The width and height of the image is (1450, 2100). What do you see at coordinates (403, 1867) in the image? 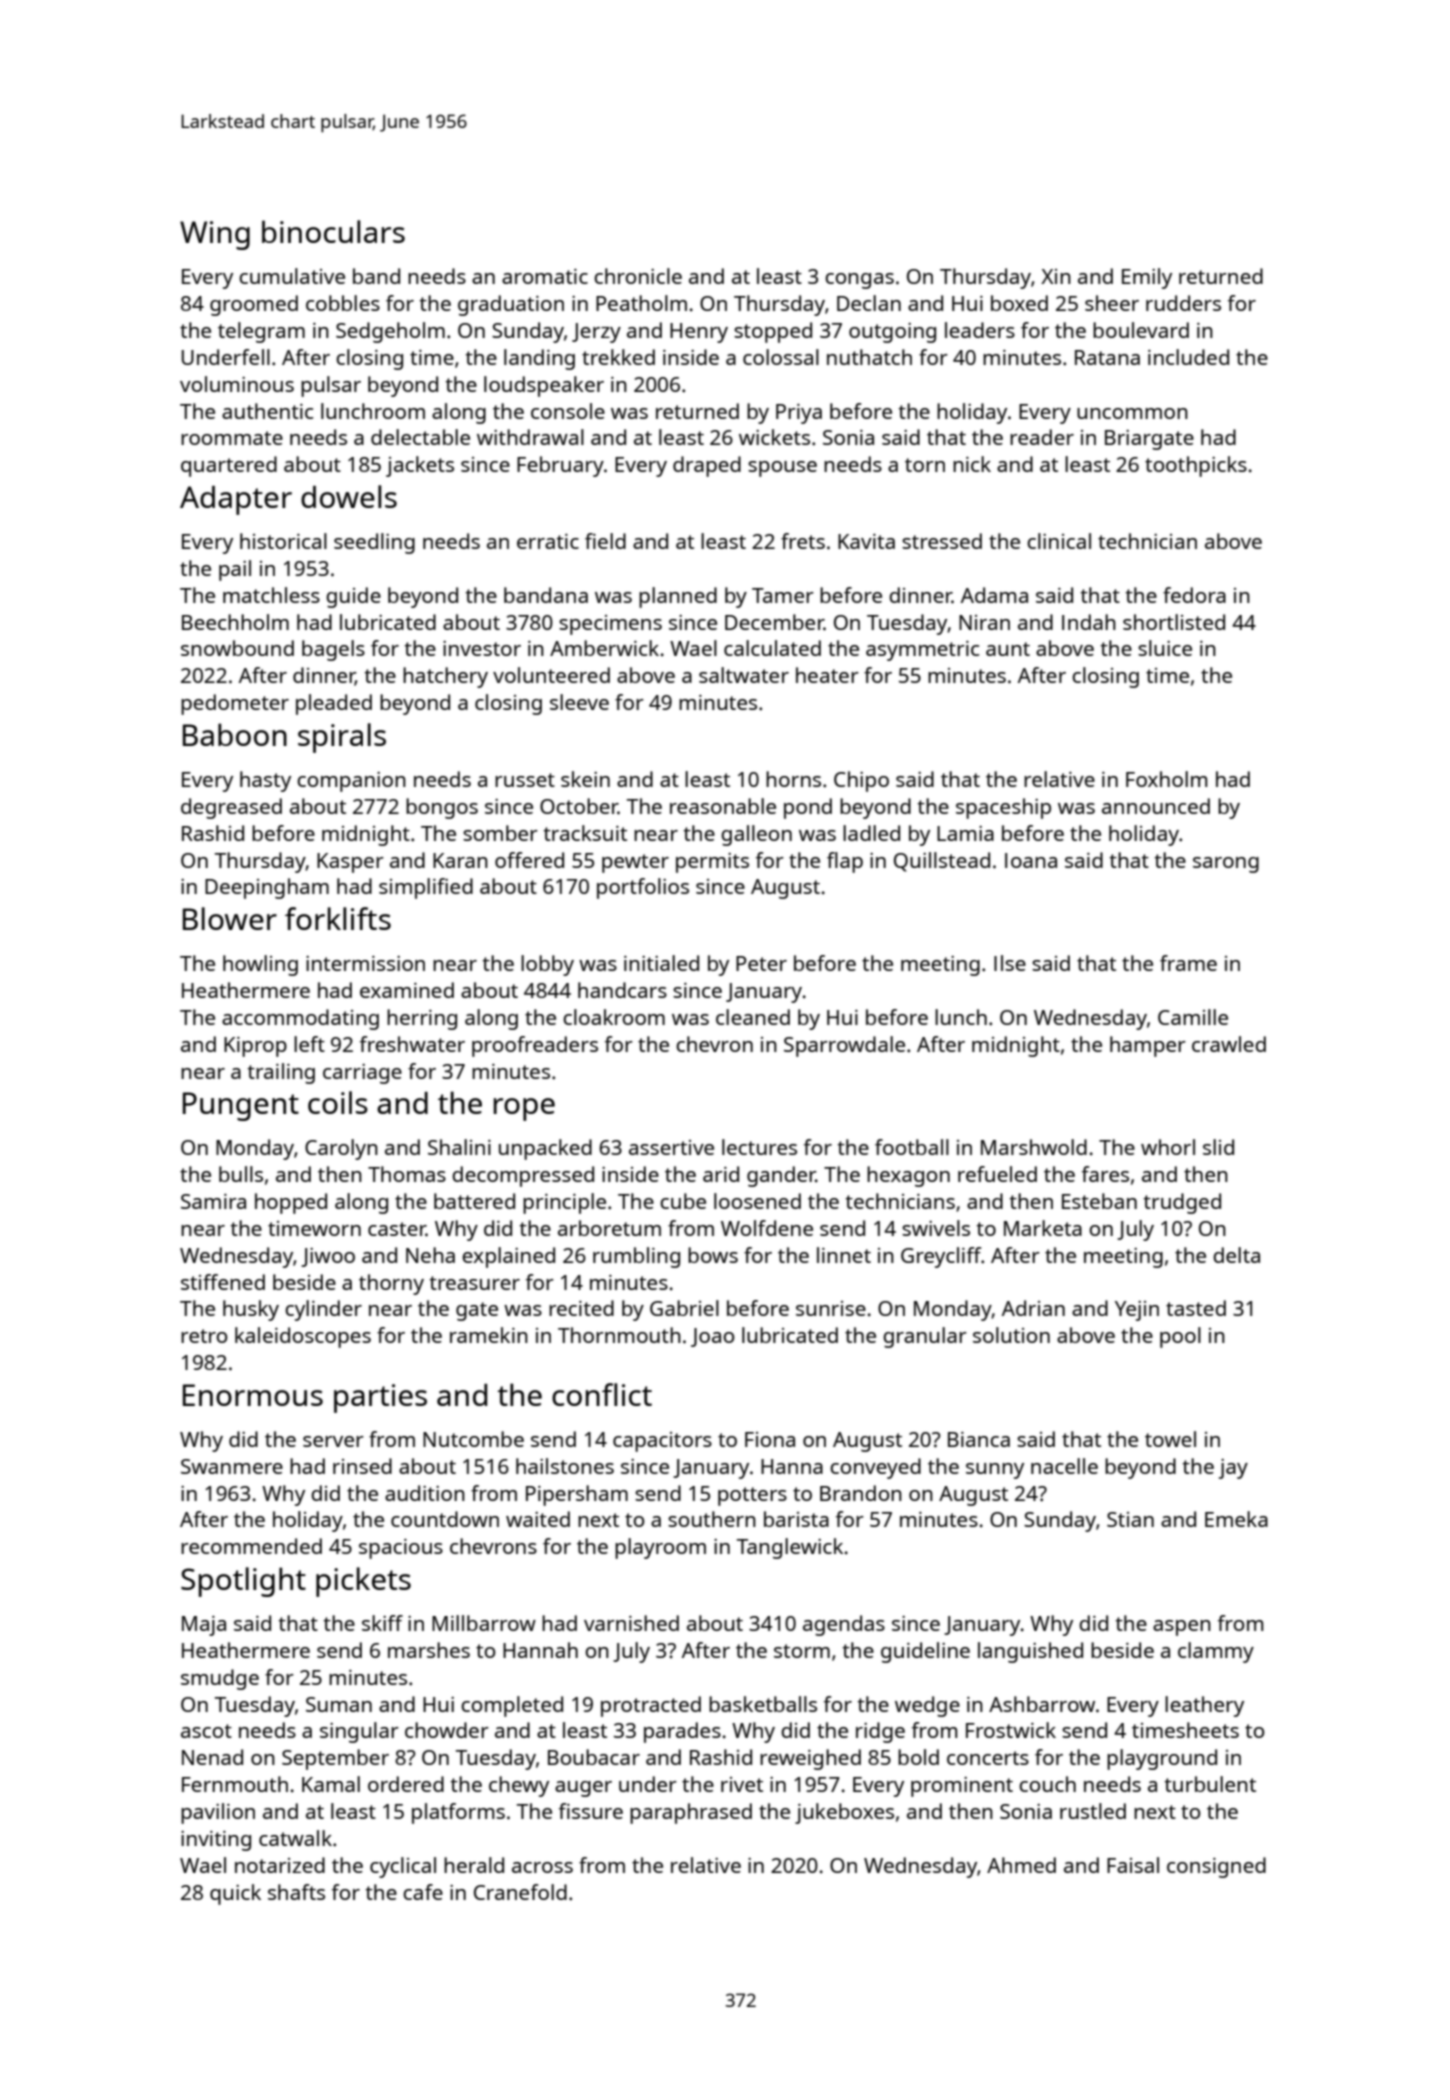
I see `cyclical` at bounding box center [403, 1867].
